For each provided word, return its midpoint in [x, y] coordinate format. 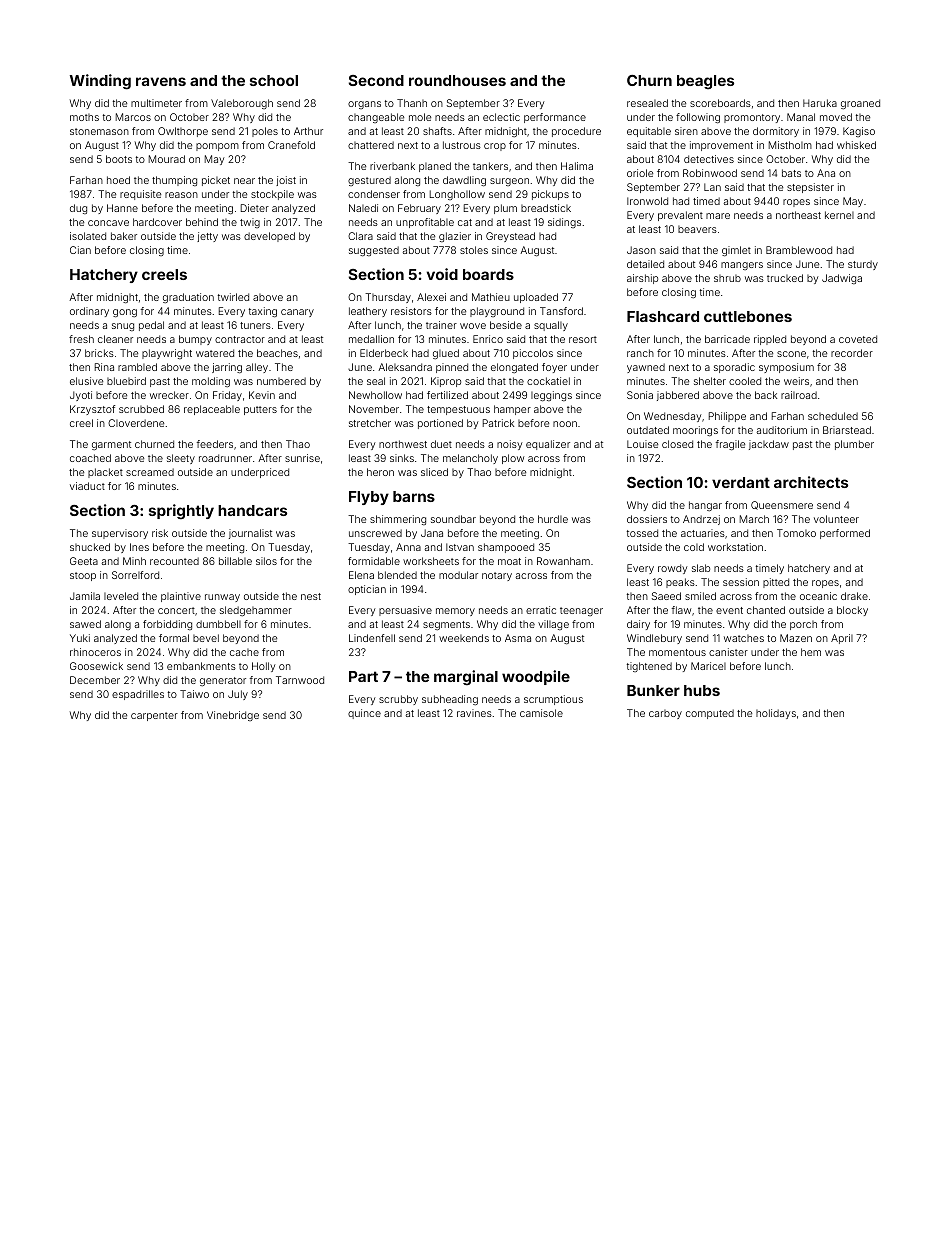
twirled [233, 297]
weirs [796, 381]
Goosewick [96, 666]
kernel [839, 215]
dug [78, 209]
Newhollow [375, 395]
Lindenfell [372, 638]
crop [495, 147]
